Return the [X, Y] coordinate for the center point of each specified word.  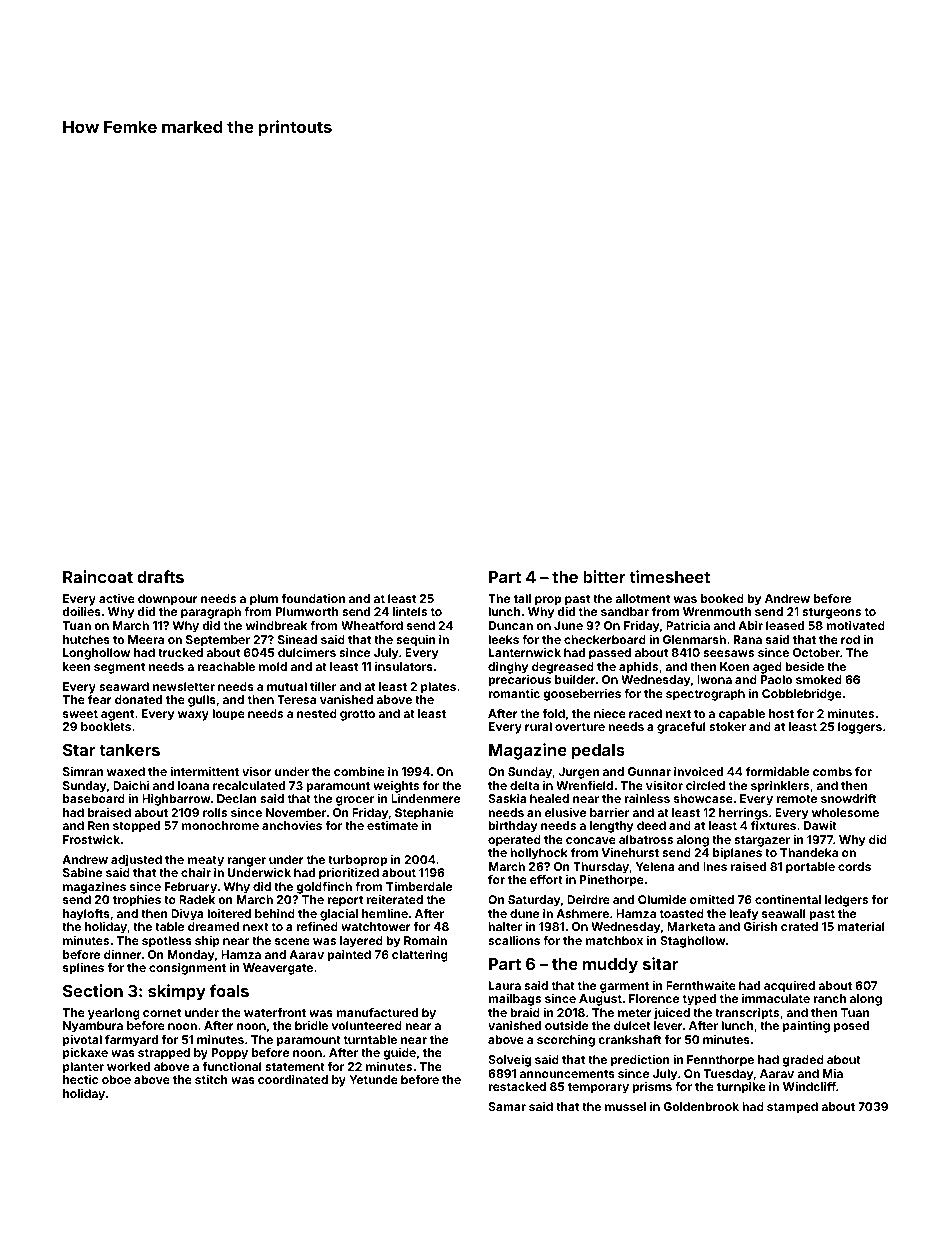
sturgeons [831, 613]
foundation [313, 598]
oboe [116, 1079]
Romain [425, 940]
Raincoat [98, 576]
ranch [829, 998]
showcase [703, 798]
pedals [598, 752]
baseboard [94, 798]
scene [292, 941]
